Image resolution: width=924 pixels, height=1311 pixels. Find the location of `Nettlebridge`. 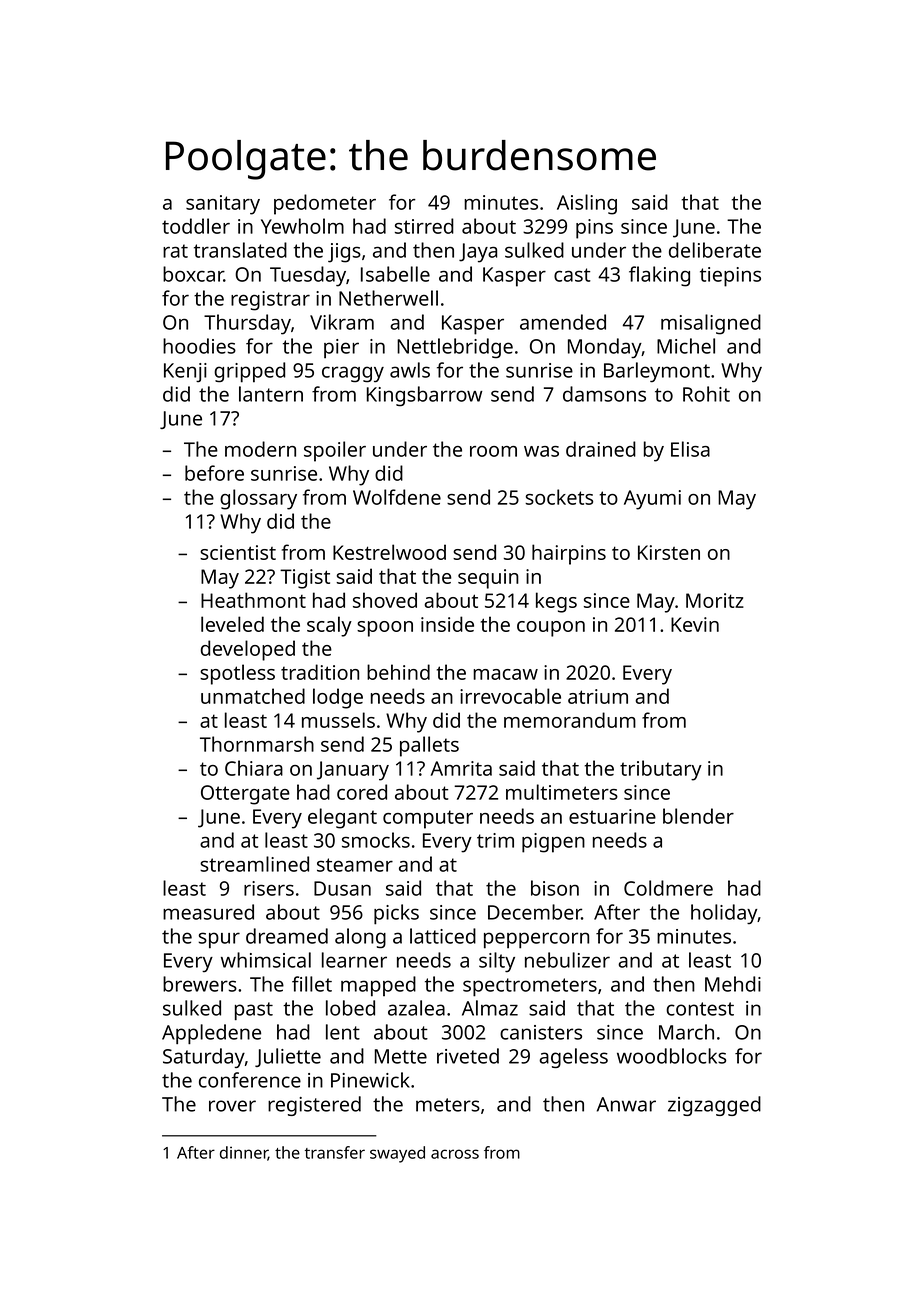

Nettlebridge is located at coordinates (455, 348).
